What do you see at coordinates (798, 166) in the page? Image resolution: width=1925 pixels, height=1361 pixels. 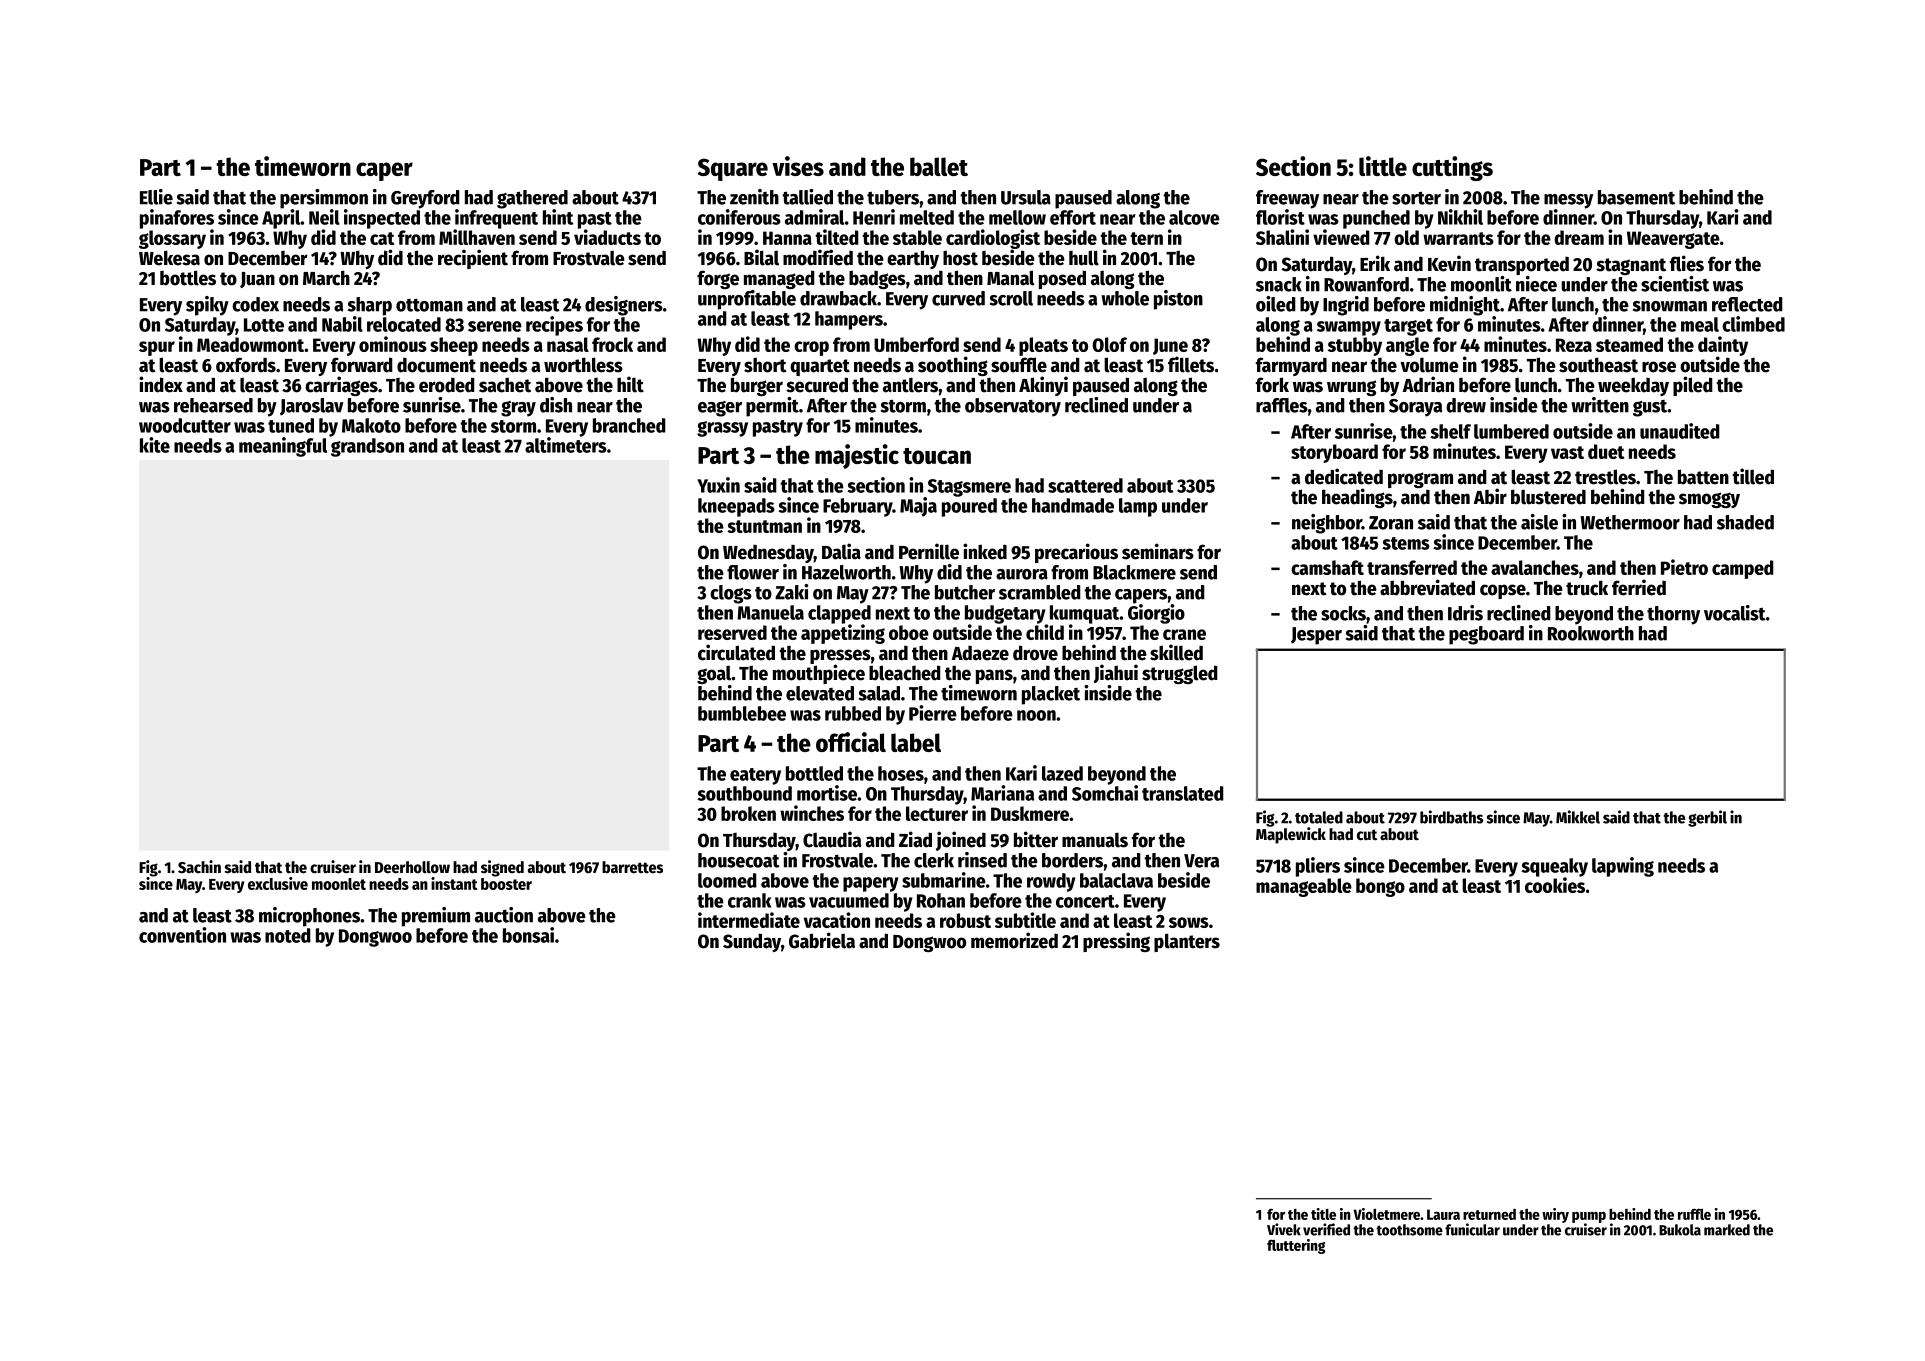 I see `vises` at bounding box center [798, 166].
